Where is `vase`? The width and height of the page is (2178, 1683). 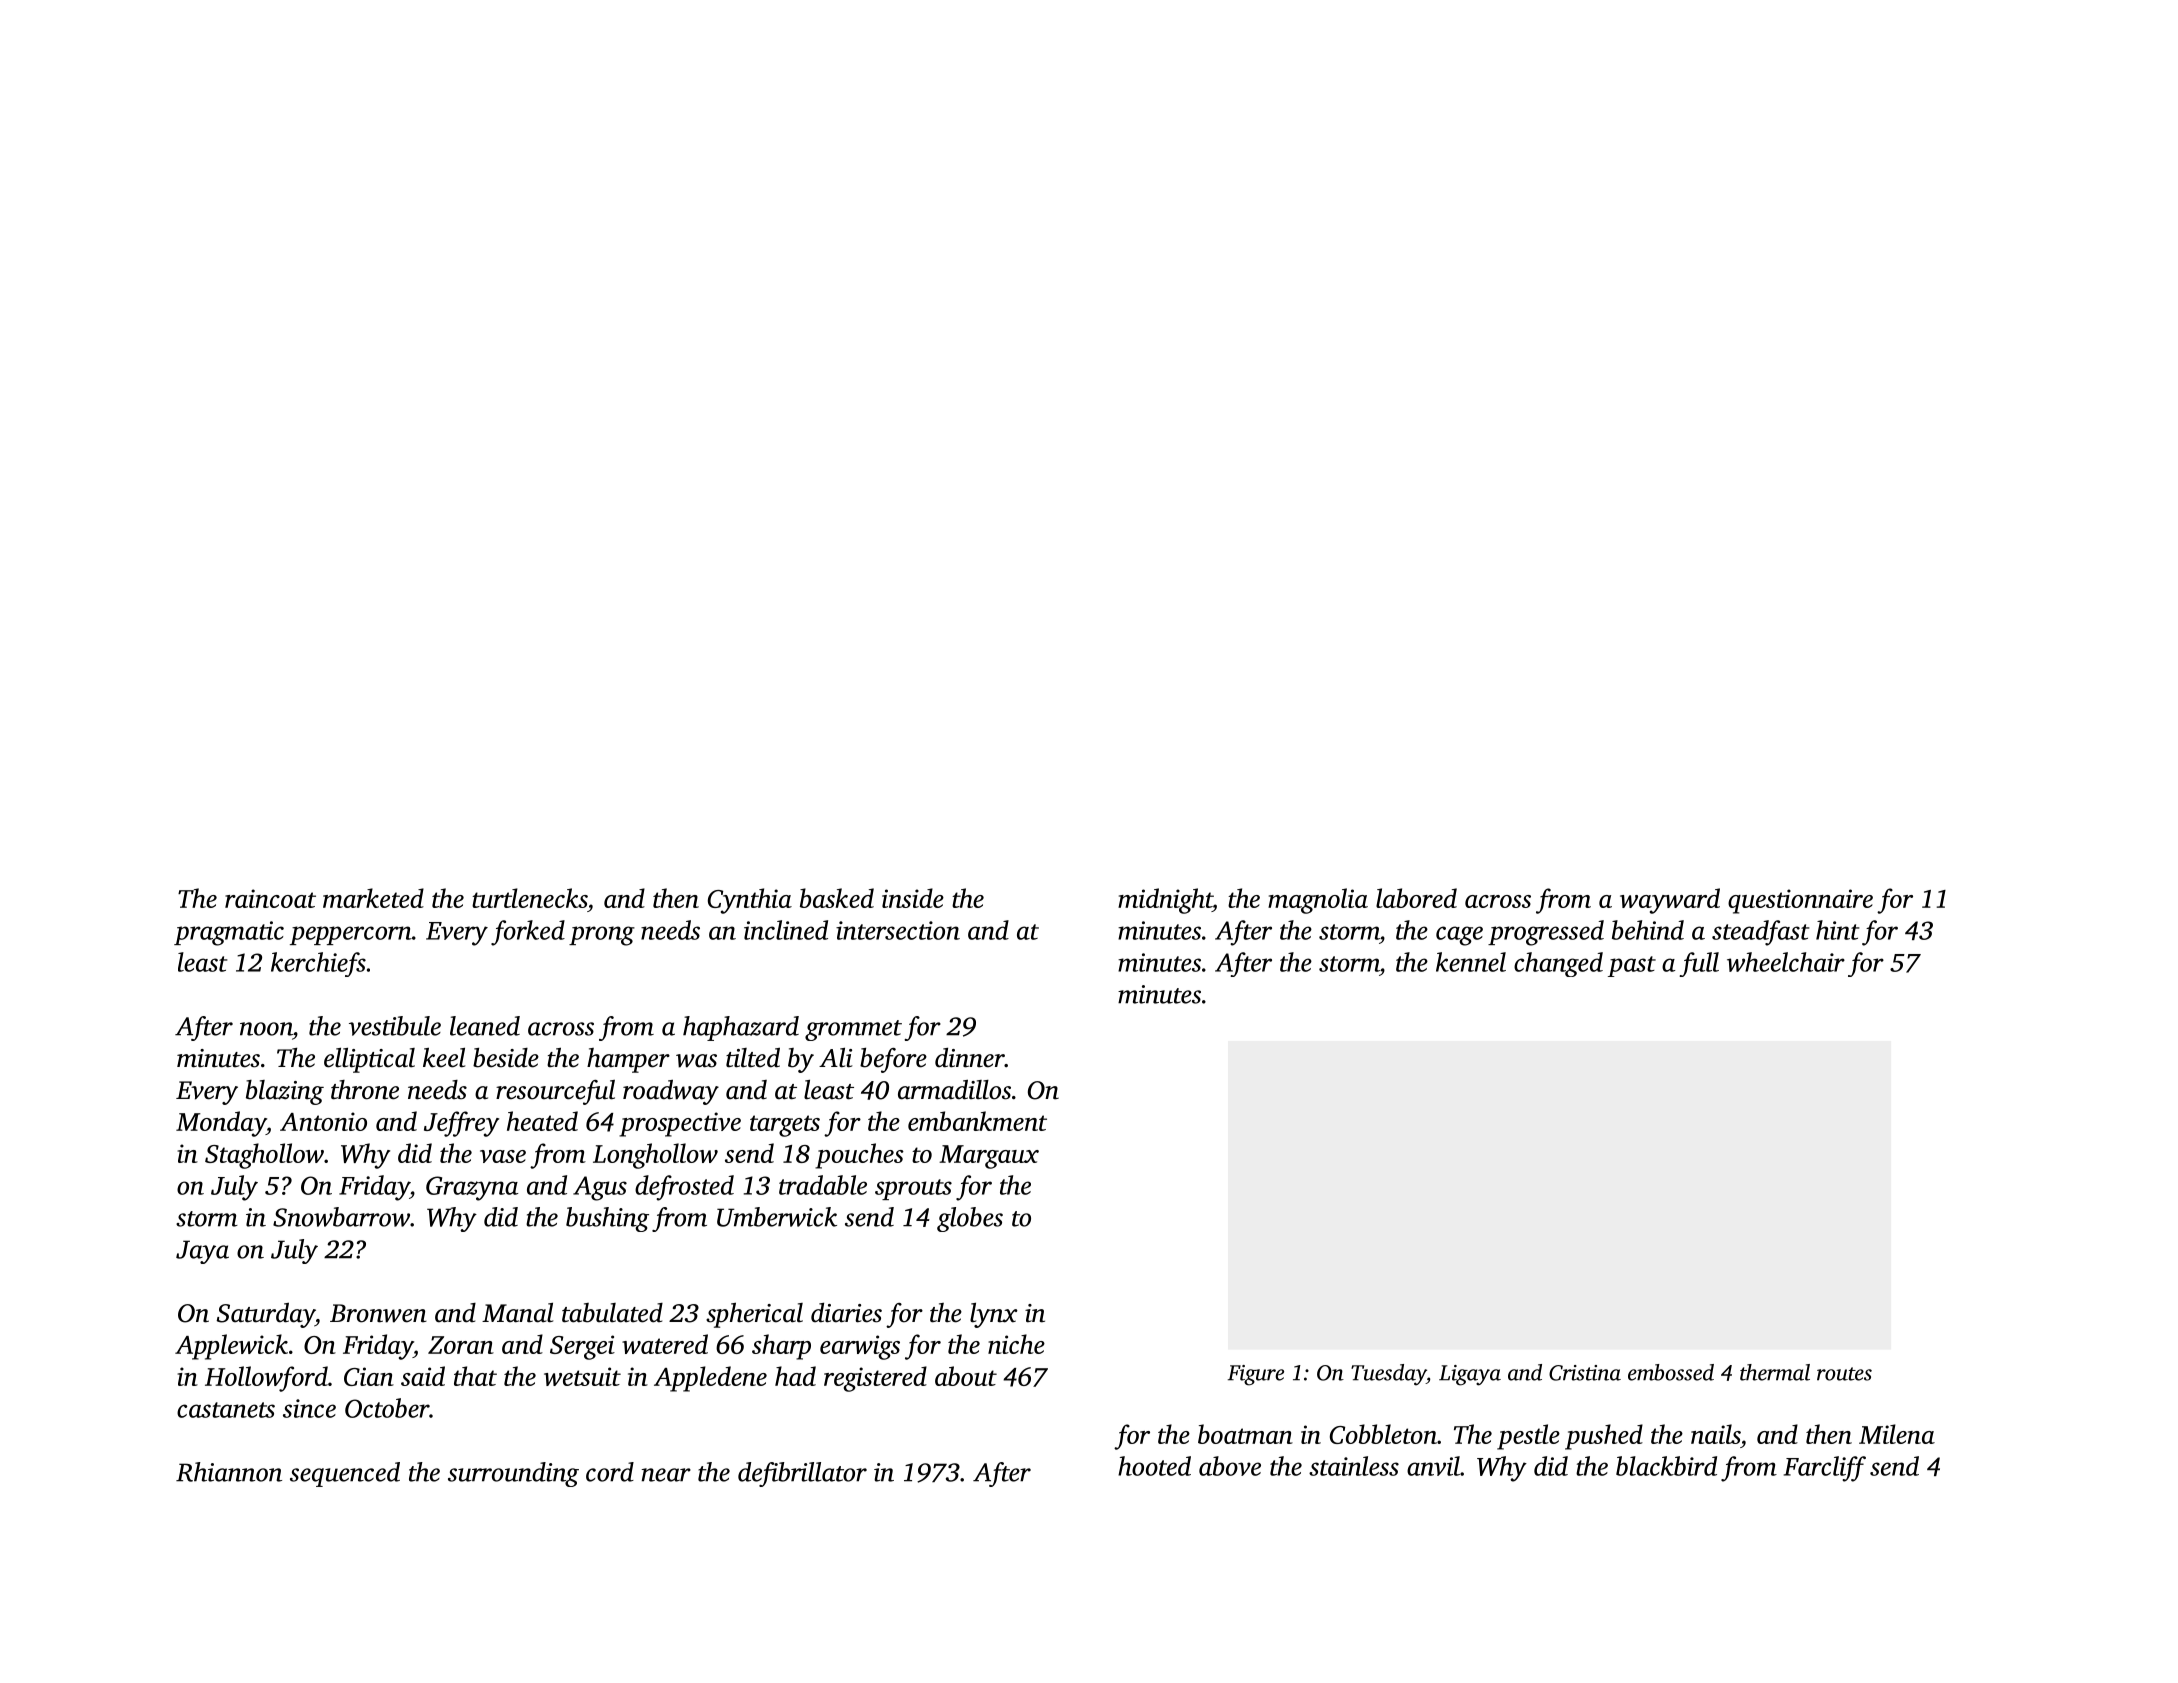
vase is located at coordinates (503, 1156).
